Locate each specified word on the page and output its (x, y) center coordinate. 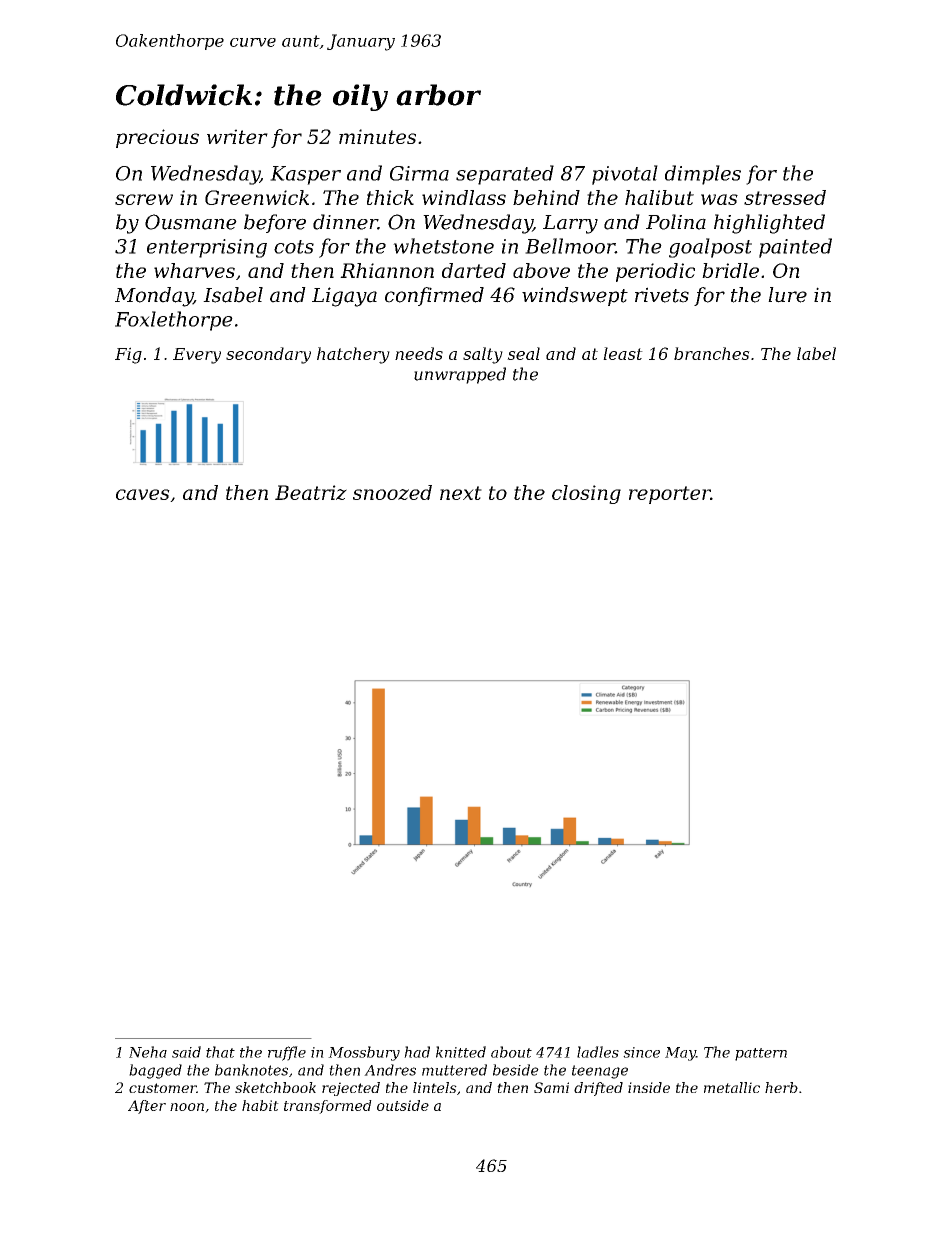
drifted (598, 1089)
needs (419, 353)
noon (187, 1107)
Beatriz (311, 492)
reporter (670, 495)
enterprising (207, 248)
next (461, 493)
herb (781, 1087)
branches (712, 353)
